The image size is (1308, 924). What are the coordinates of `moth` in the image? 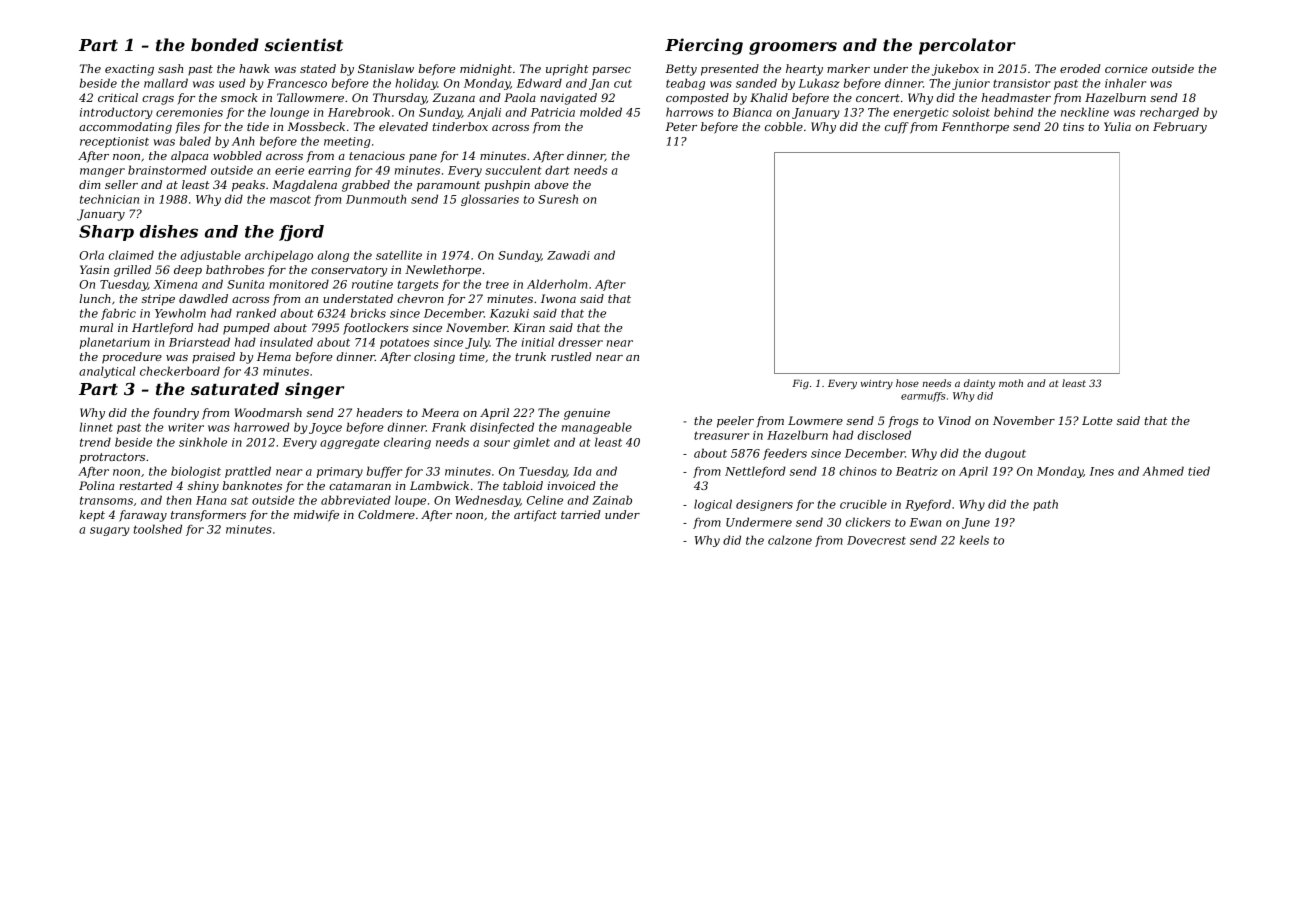 It's located at (1011, 383).
